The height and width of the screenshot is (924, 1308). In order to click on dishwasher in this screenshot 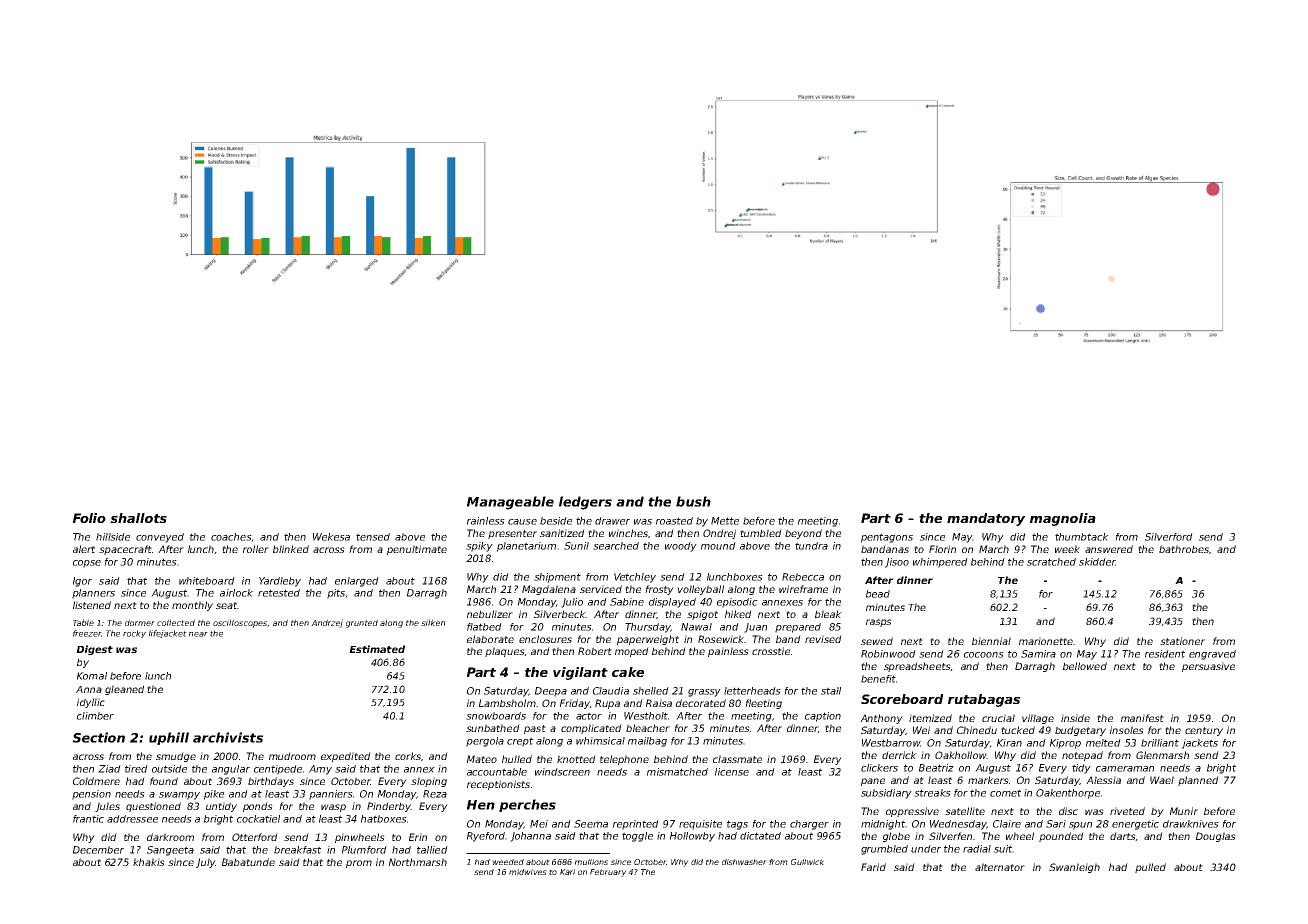, I will do `click(744, 862)`.
